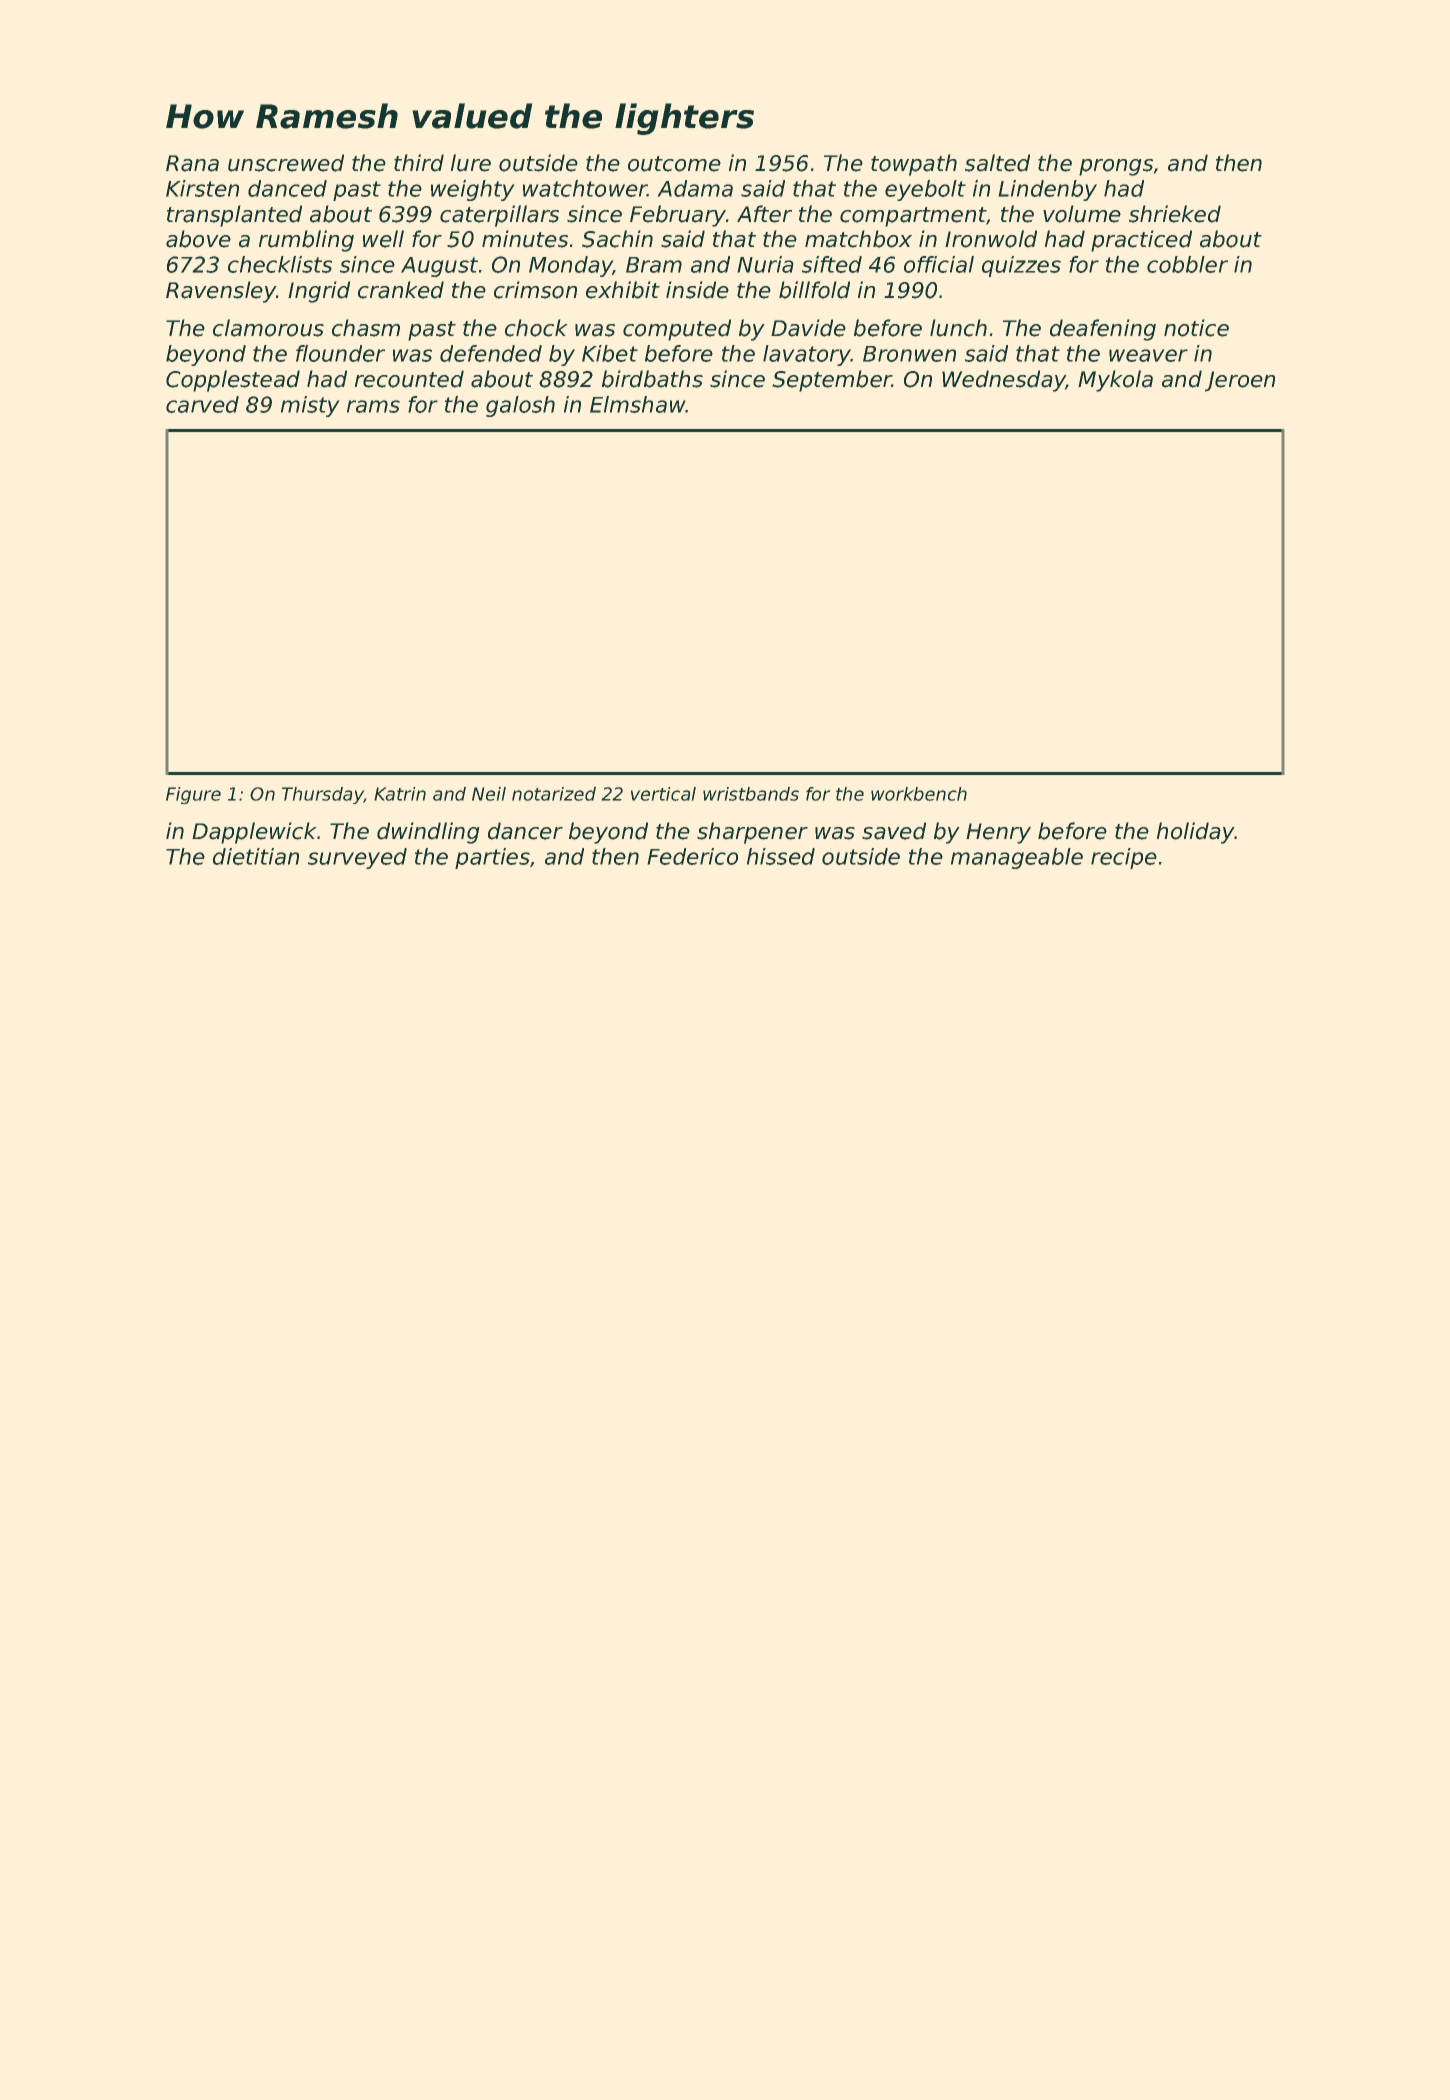 This screenshot has height=2100, width=1450. What do you see at coordinates (617, 239) in the screenshot?
I see `Sachin` at bounding box center [617, 239].
